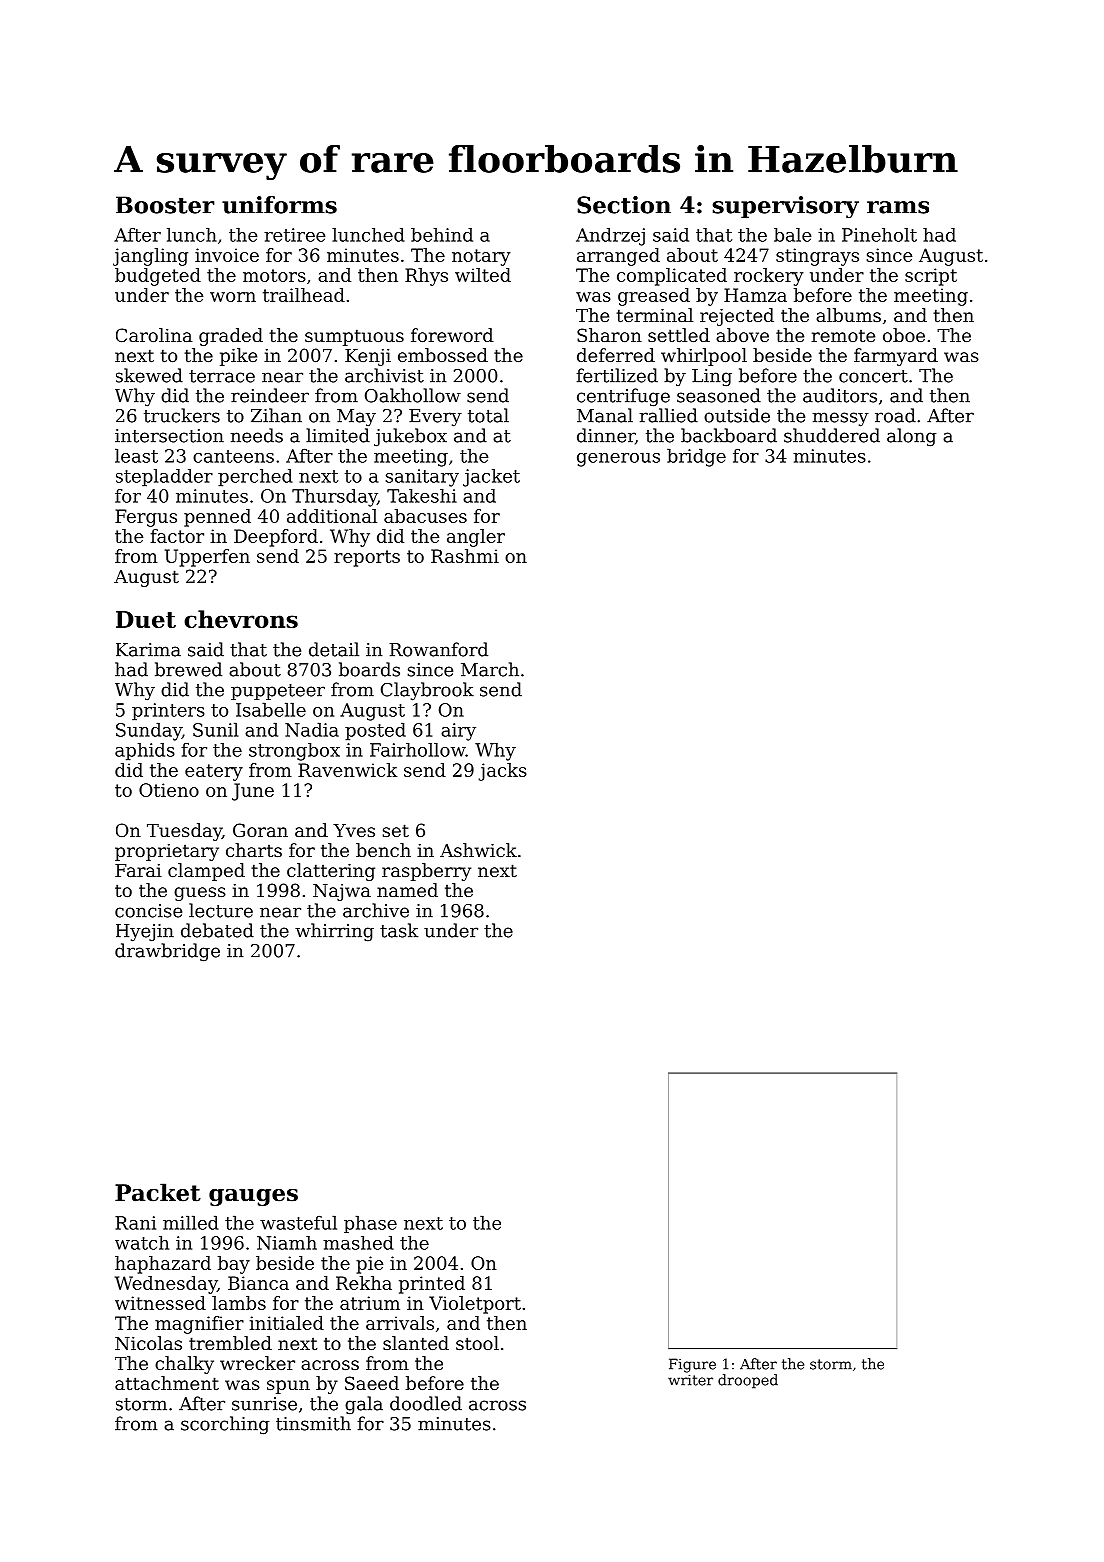 This screenshot has width=1104, height=1562. Describe the element at coordinates (354, 337) in the screenshot. I see `sumptuous` at that location.
